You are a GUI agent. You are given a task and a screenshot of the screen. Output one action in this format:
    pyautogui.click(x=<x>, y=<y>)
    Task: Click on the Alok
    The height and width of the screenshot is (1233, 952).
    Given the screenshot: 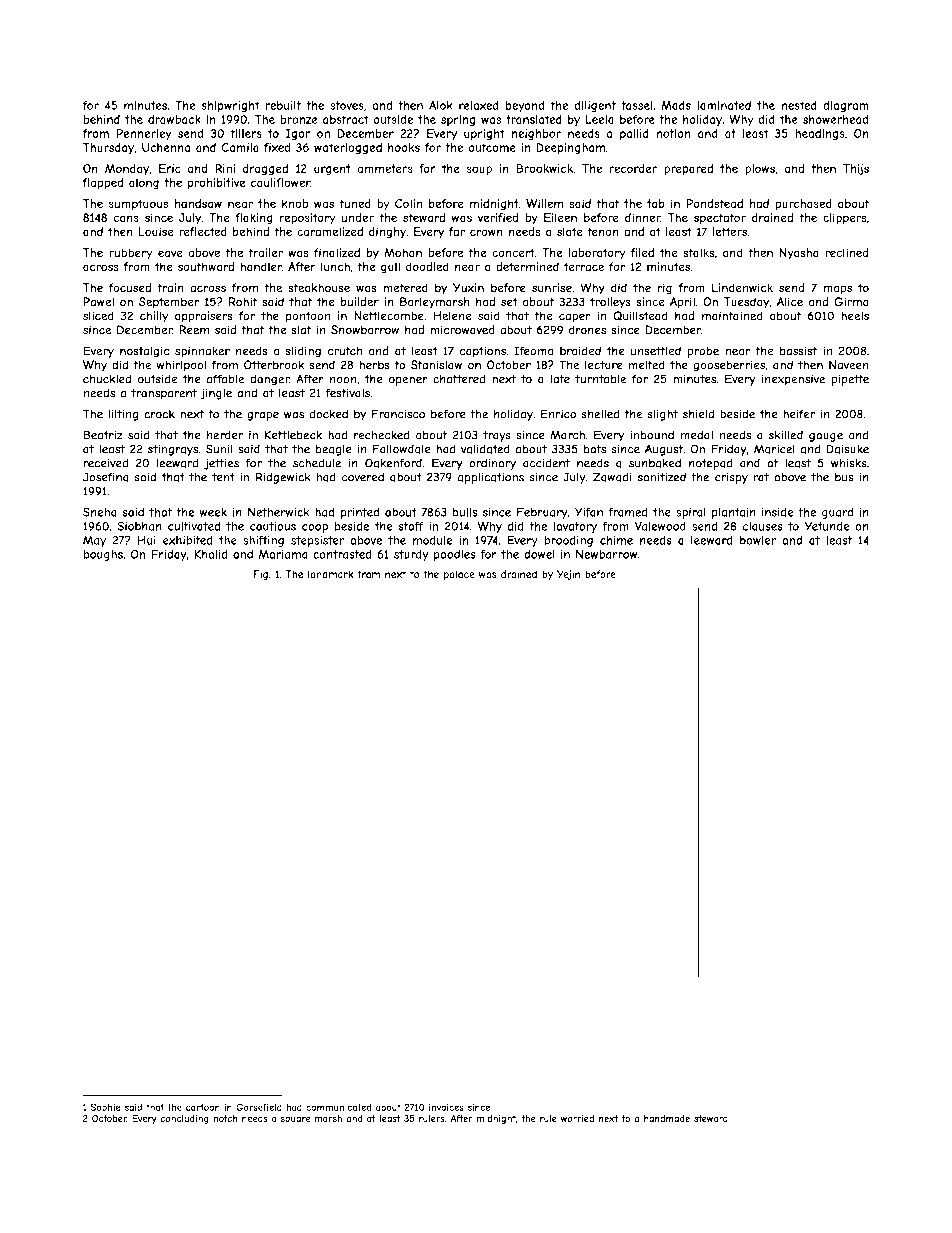 What is the action you would take?
    pyautogui.click(x=441, y=105)
